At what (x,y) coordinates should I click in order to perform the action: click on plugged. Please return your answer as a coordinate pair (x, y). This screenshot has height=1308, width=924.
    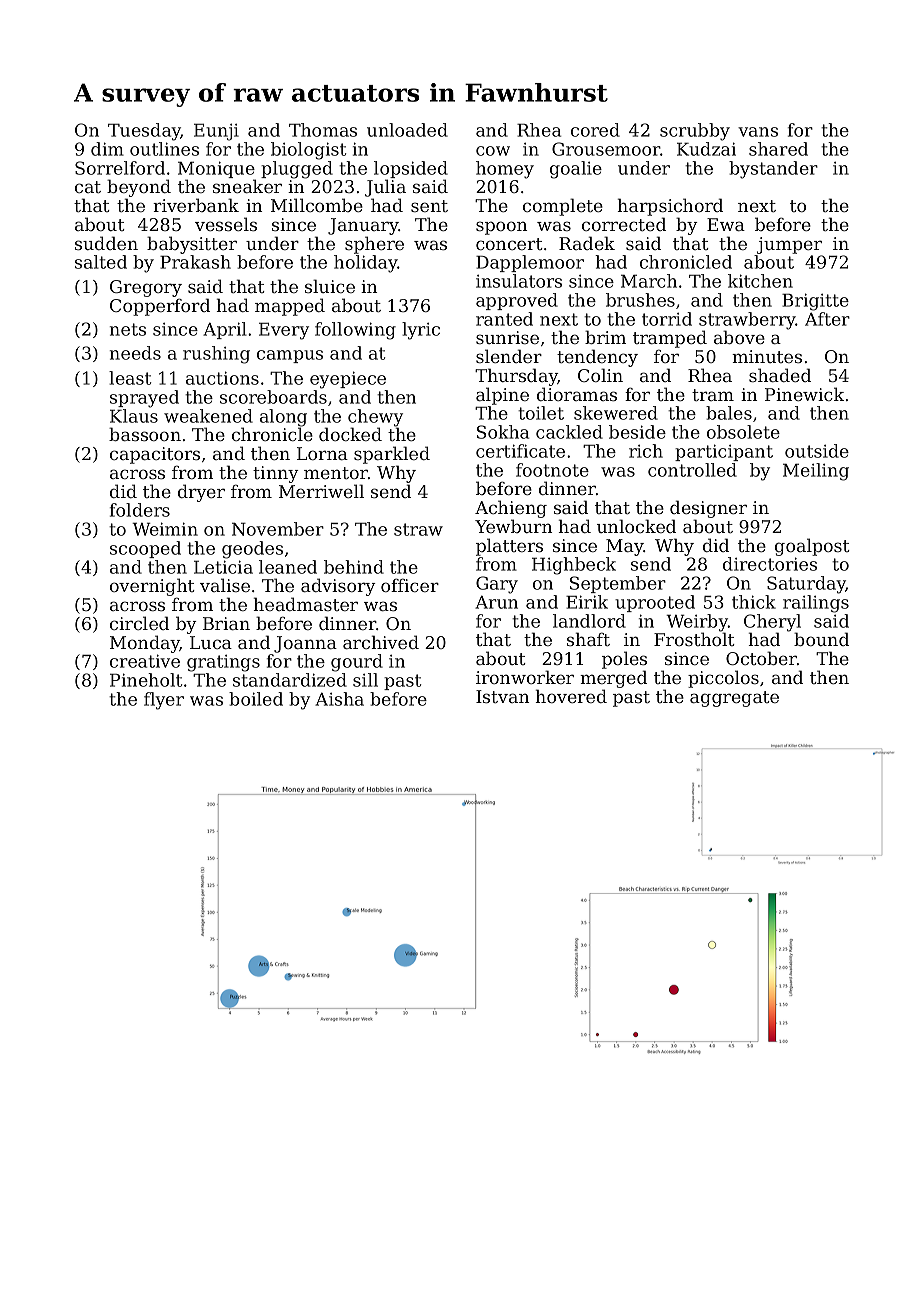
    Looking at the image, I should click on (297, 170).
